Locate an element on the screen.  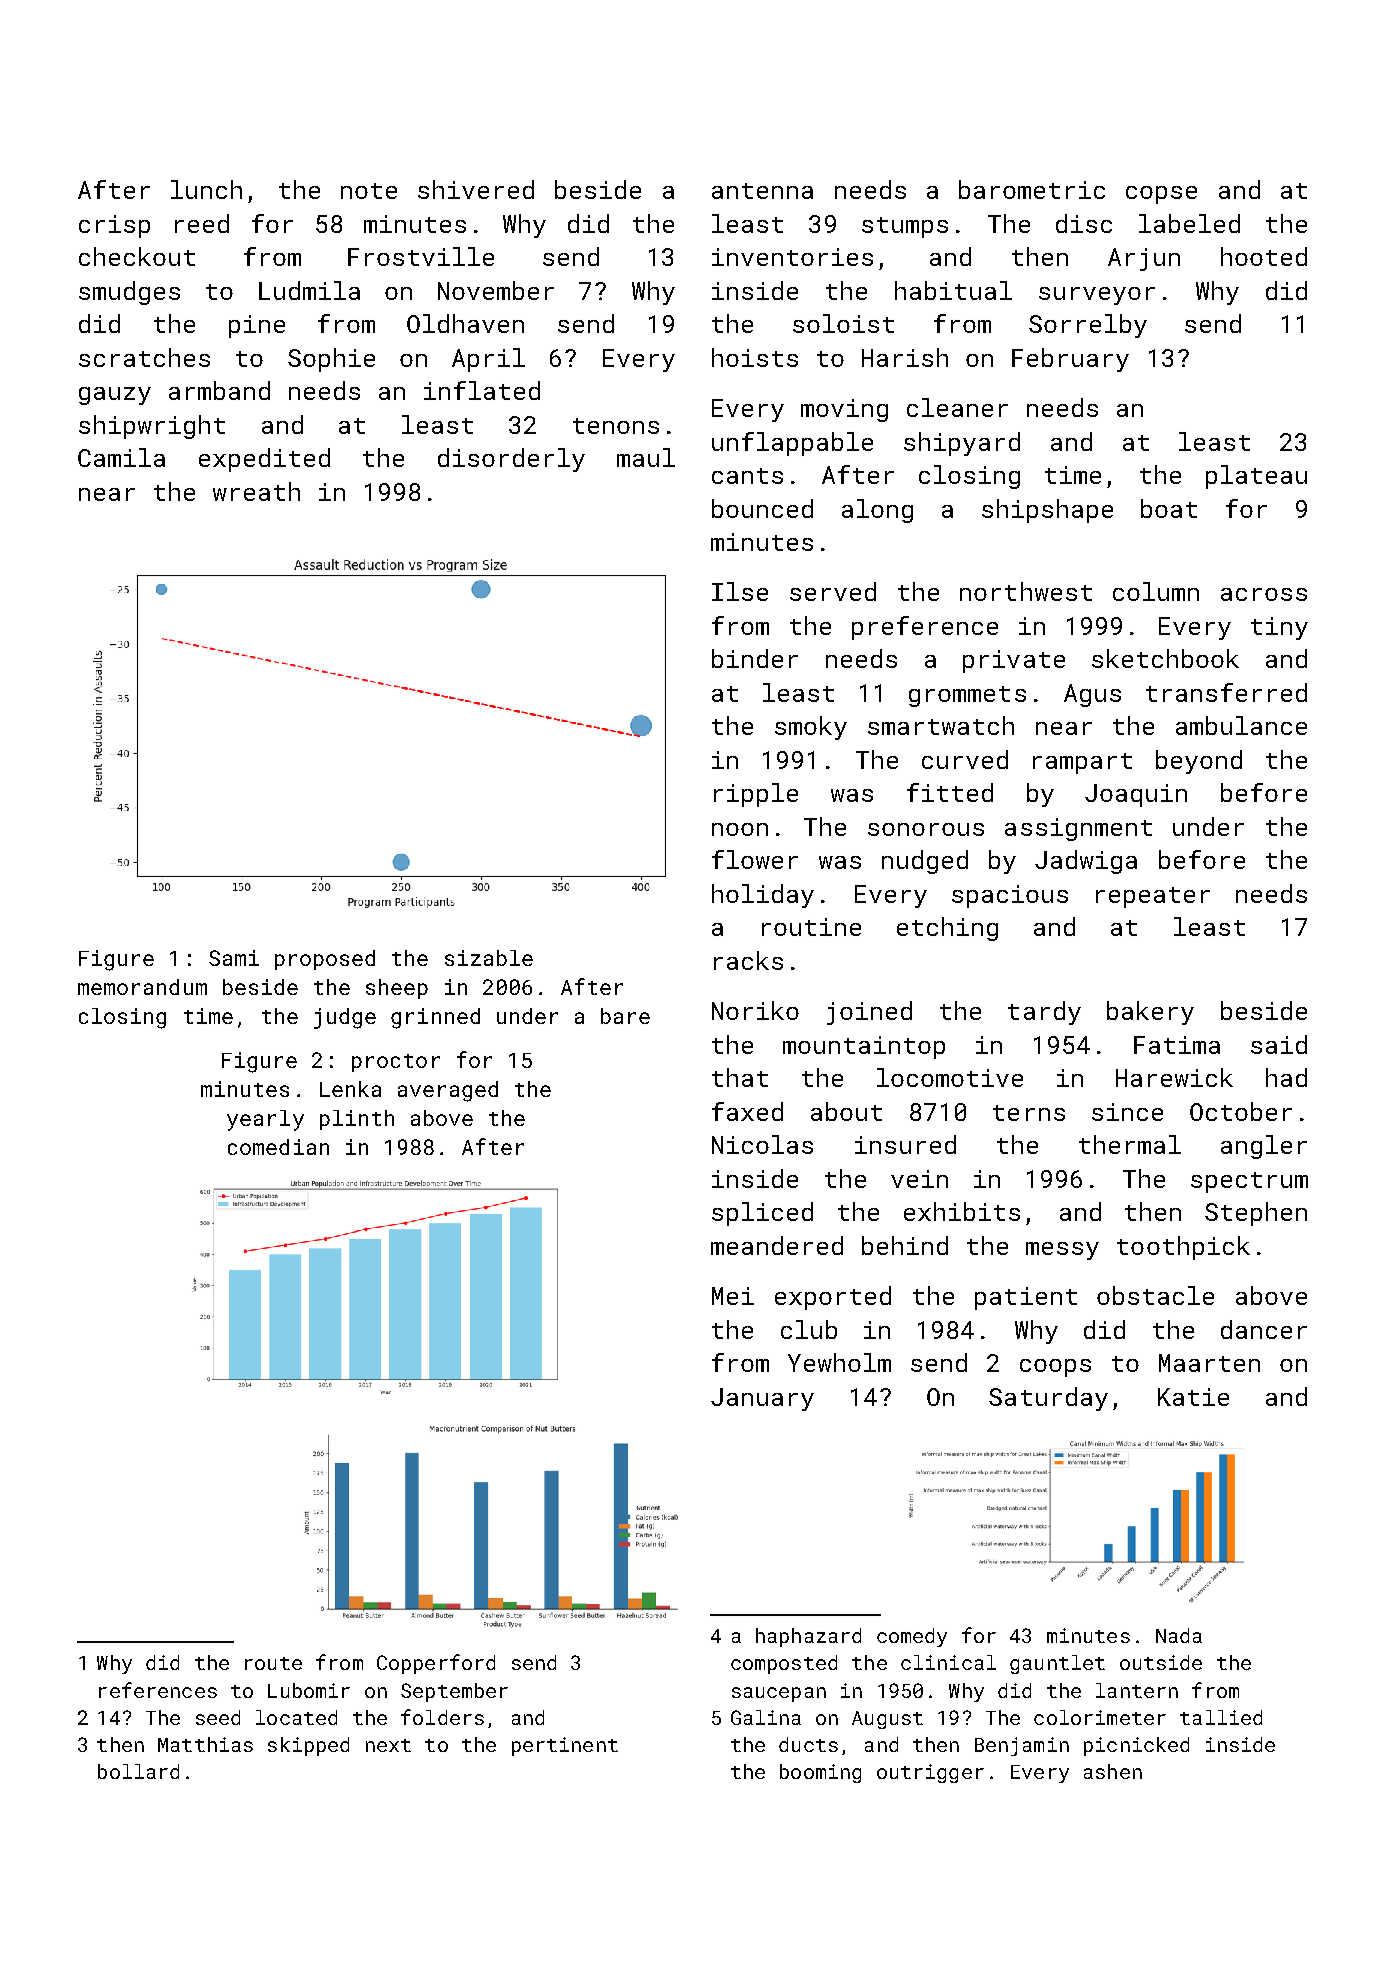
booming is located at coordinates (820, 1773).
